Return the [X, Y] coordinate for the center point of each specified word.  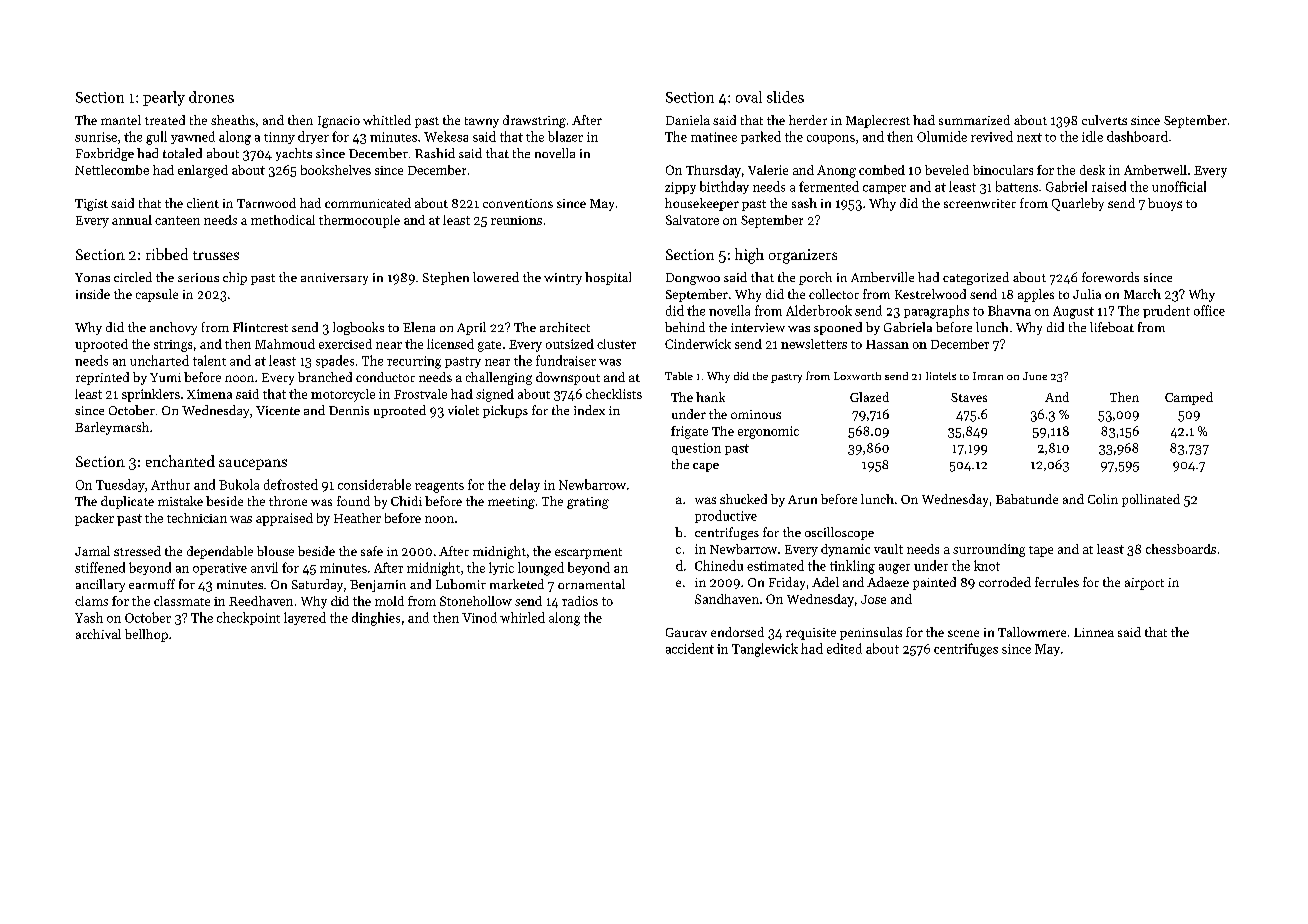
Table [679, 376]
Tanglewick [765, 650]
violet [463, 410]
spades [335, 361]
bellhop [146, 635]
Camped [1189, 398]
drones [211, 97]
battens [1017, 186]
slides [785, 97]
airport [1144, 584]
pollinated [1151, 500]
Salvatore [692, 220]
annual [132, 220]
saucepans [253, 464]
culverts [1104, 120]
